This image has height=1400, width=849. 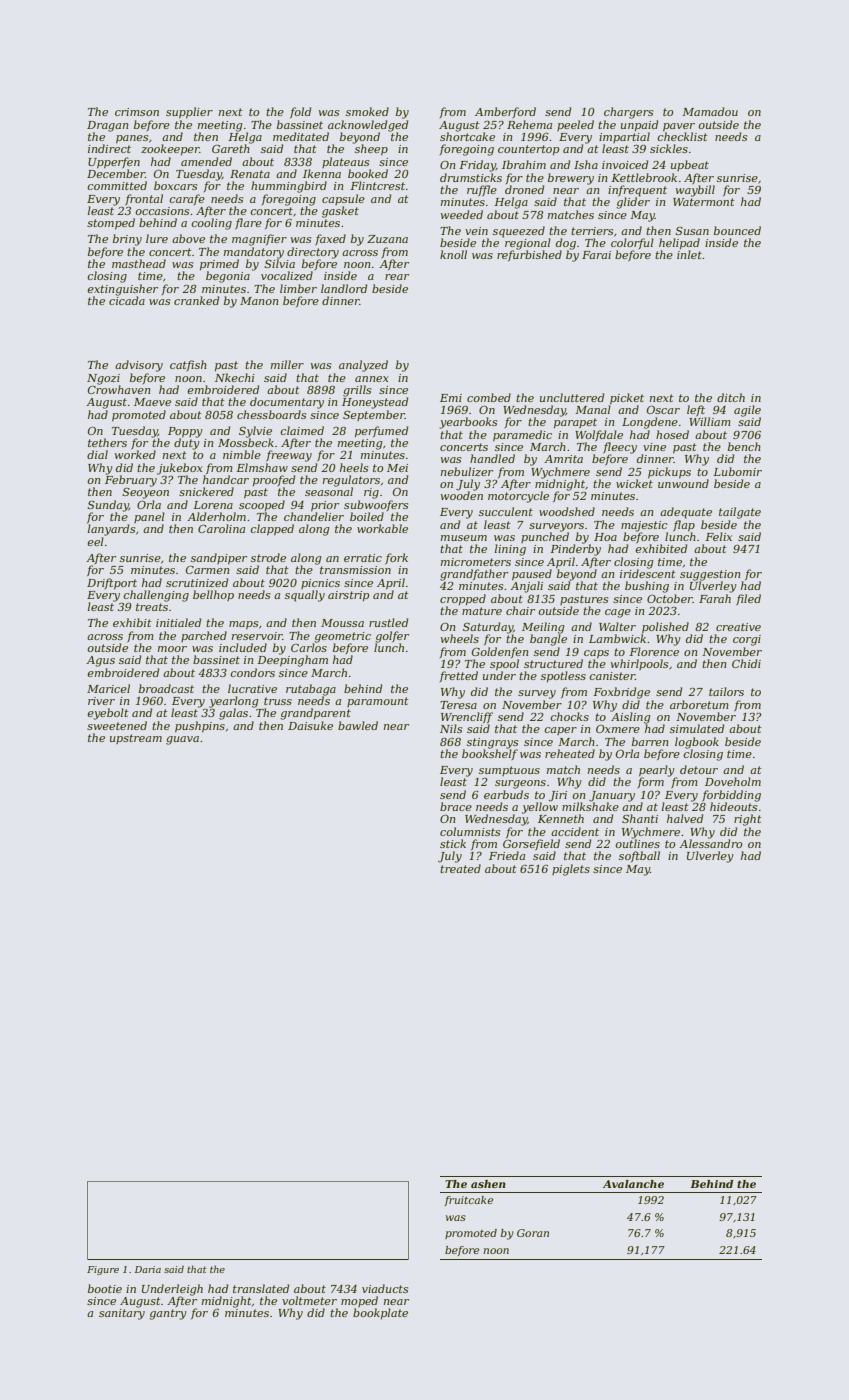 What do you see at coordinates (380, 1313) in the image?
I see `bookplate` at bounding box center [380, 1313].
